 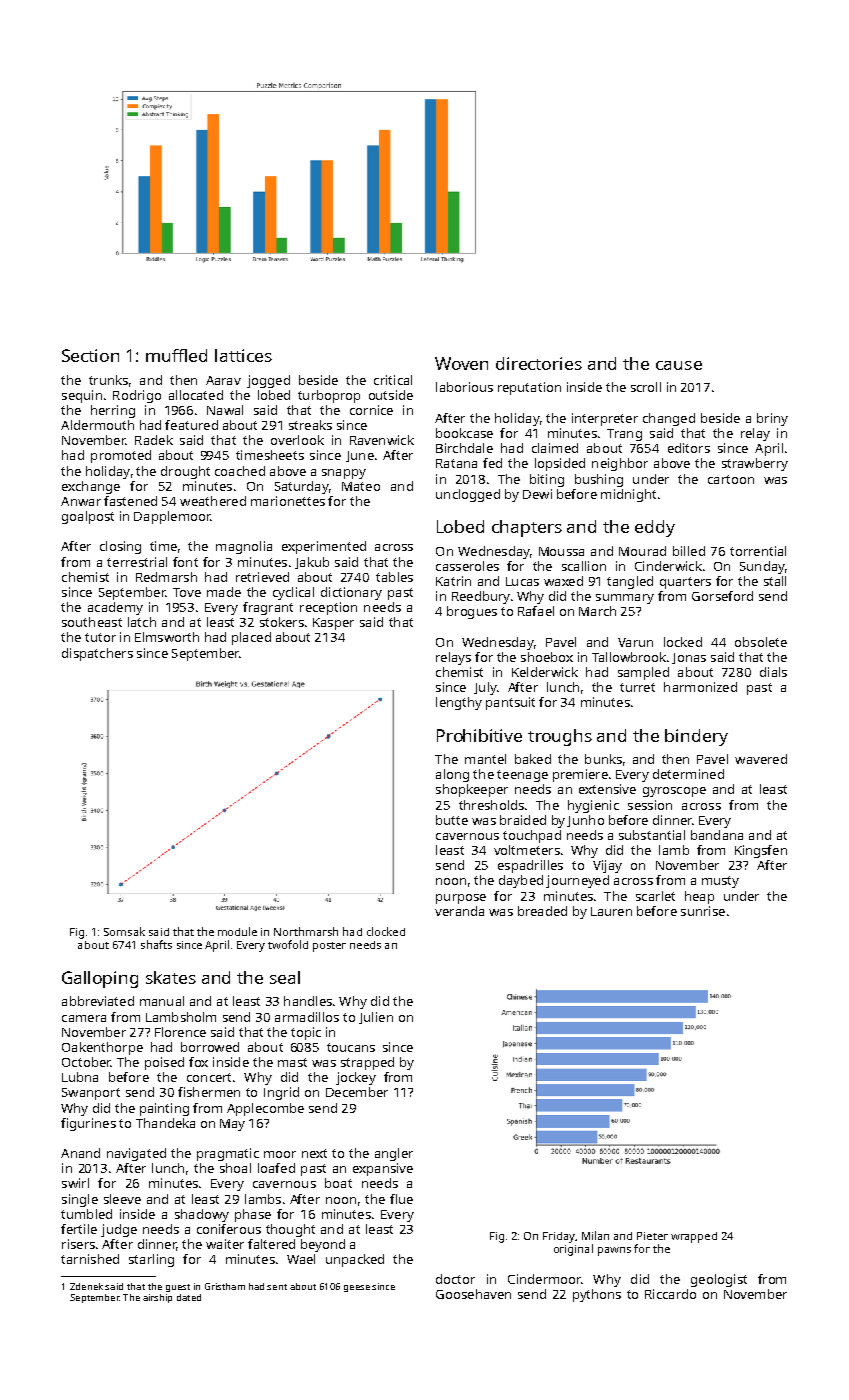 I want to click on casseroles, so click(x=467, y=566).
